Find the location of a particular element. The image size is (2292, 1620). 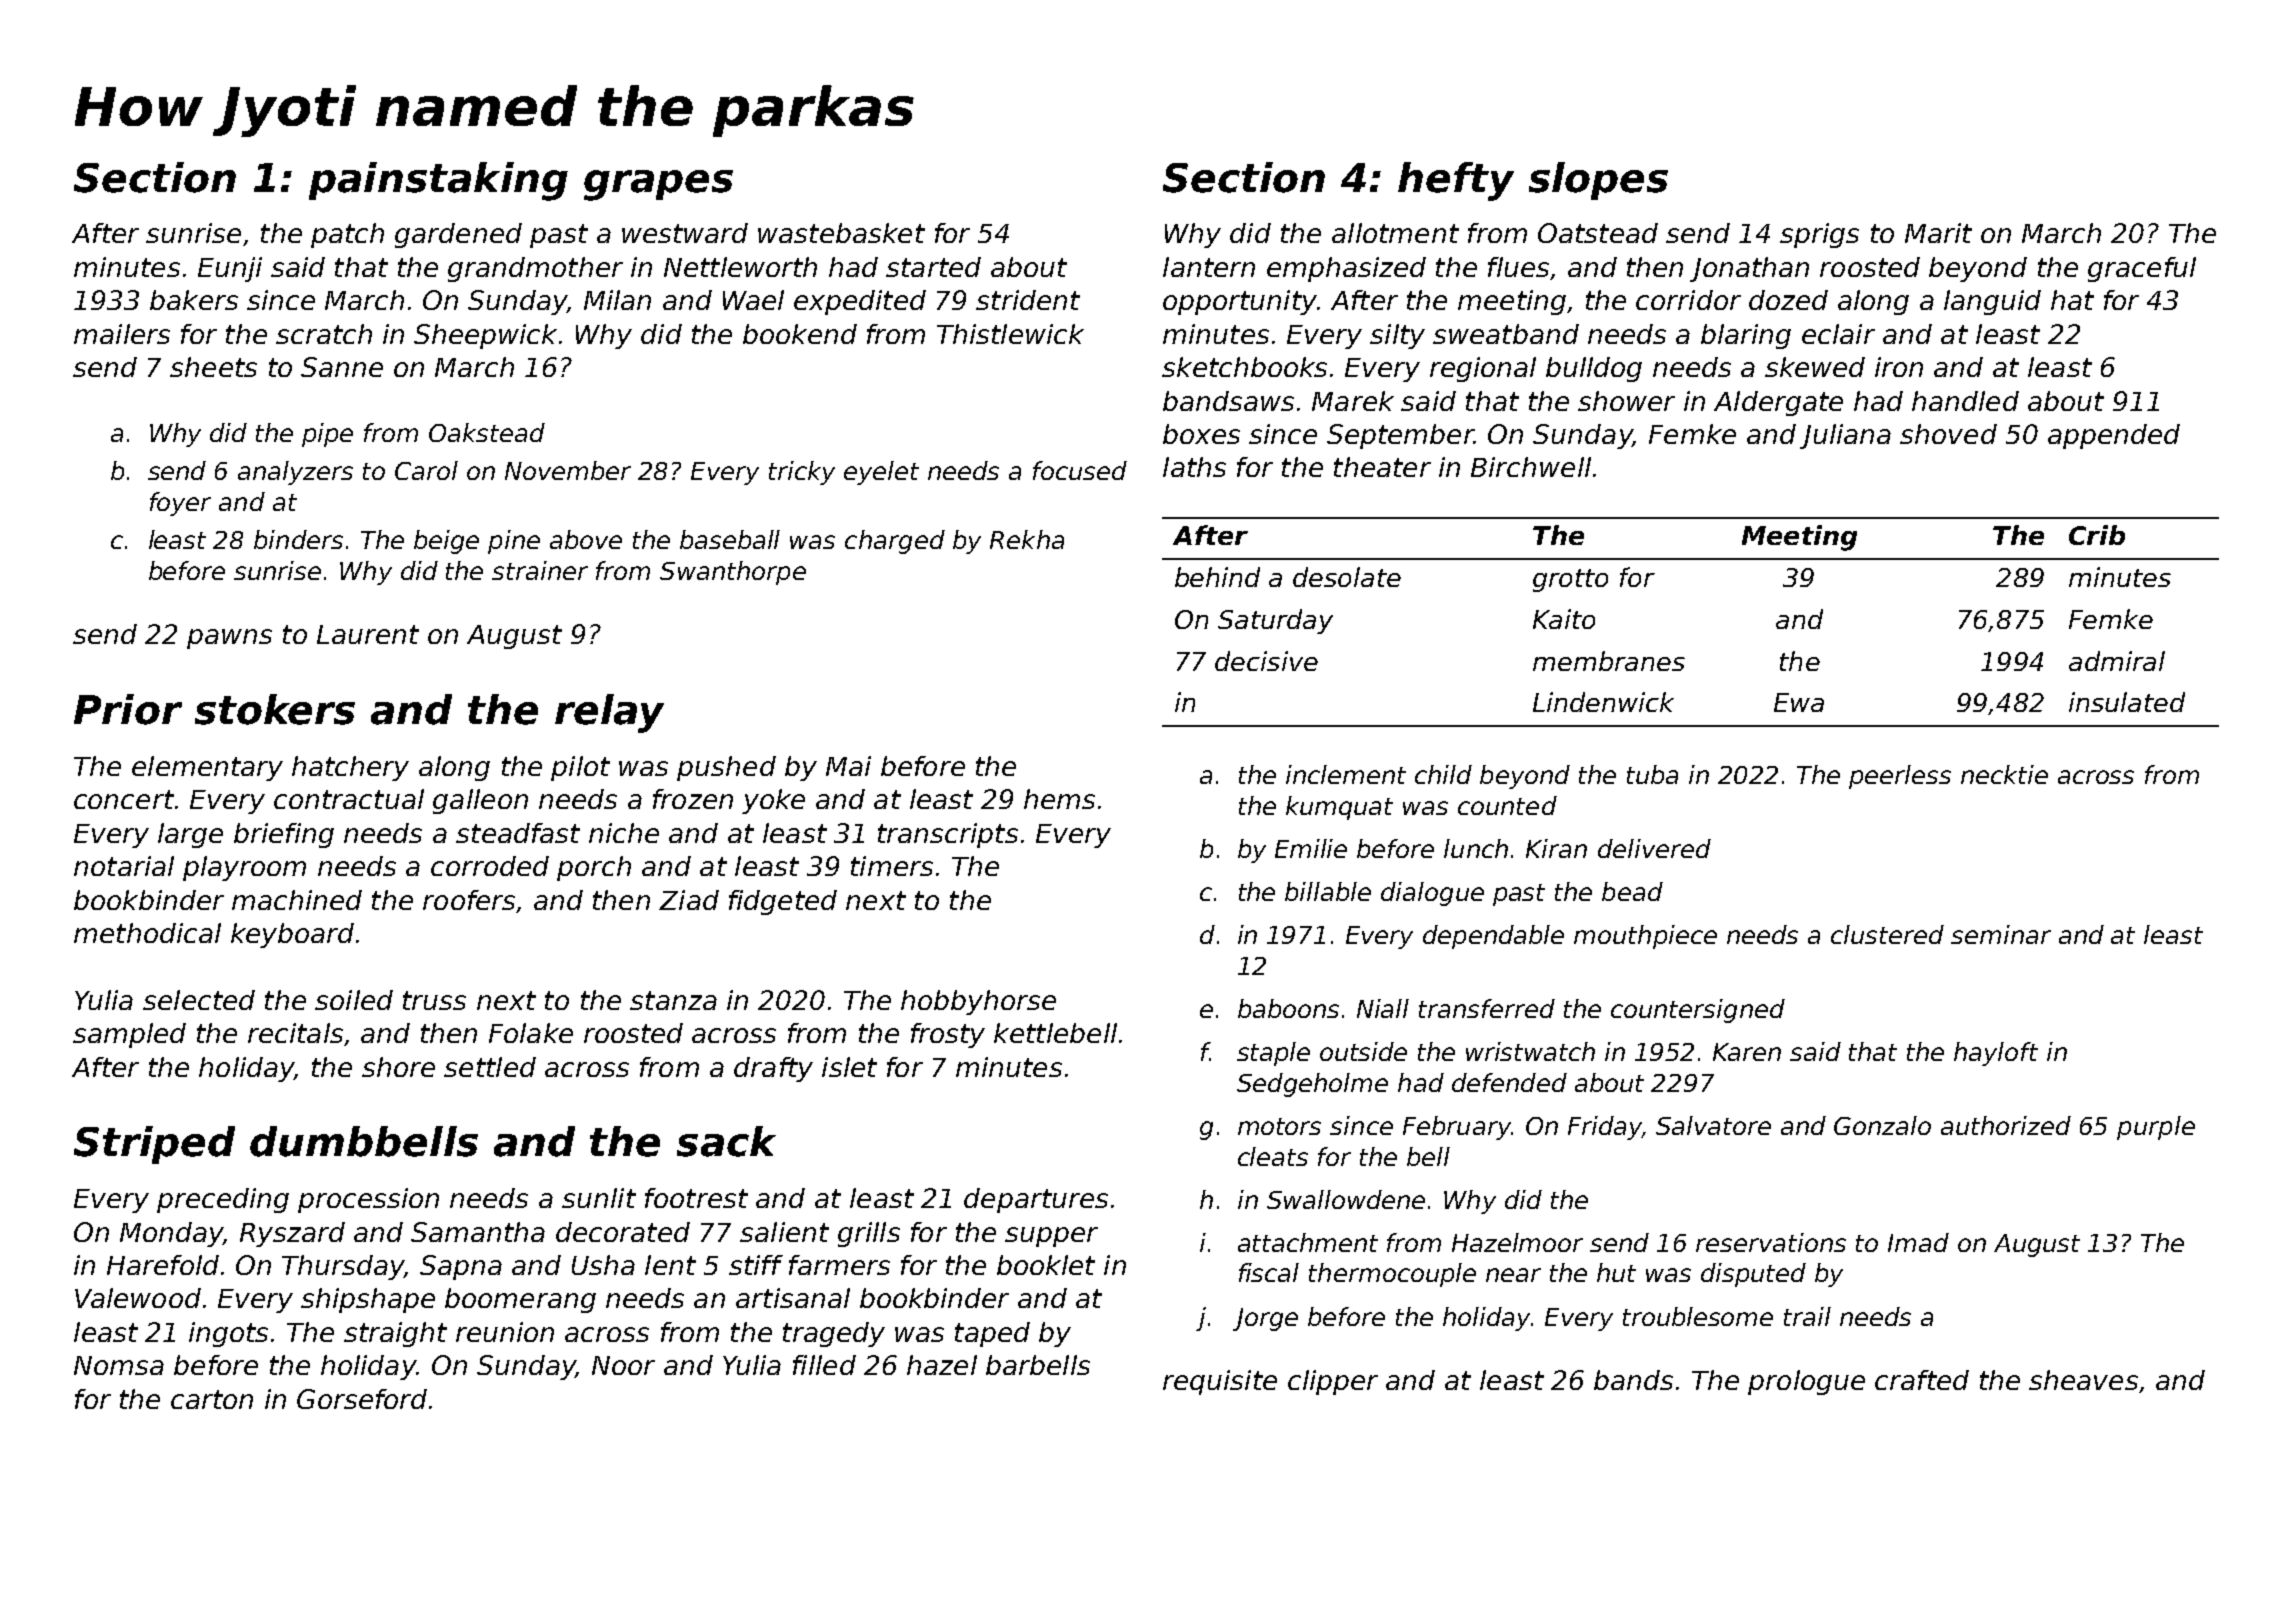

sketchbooks is located at coordinates (1244, 367).
